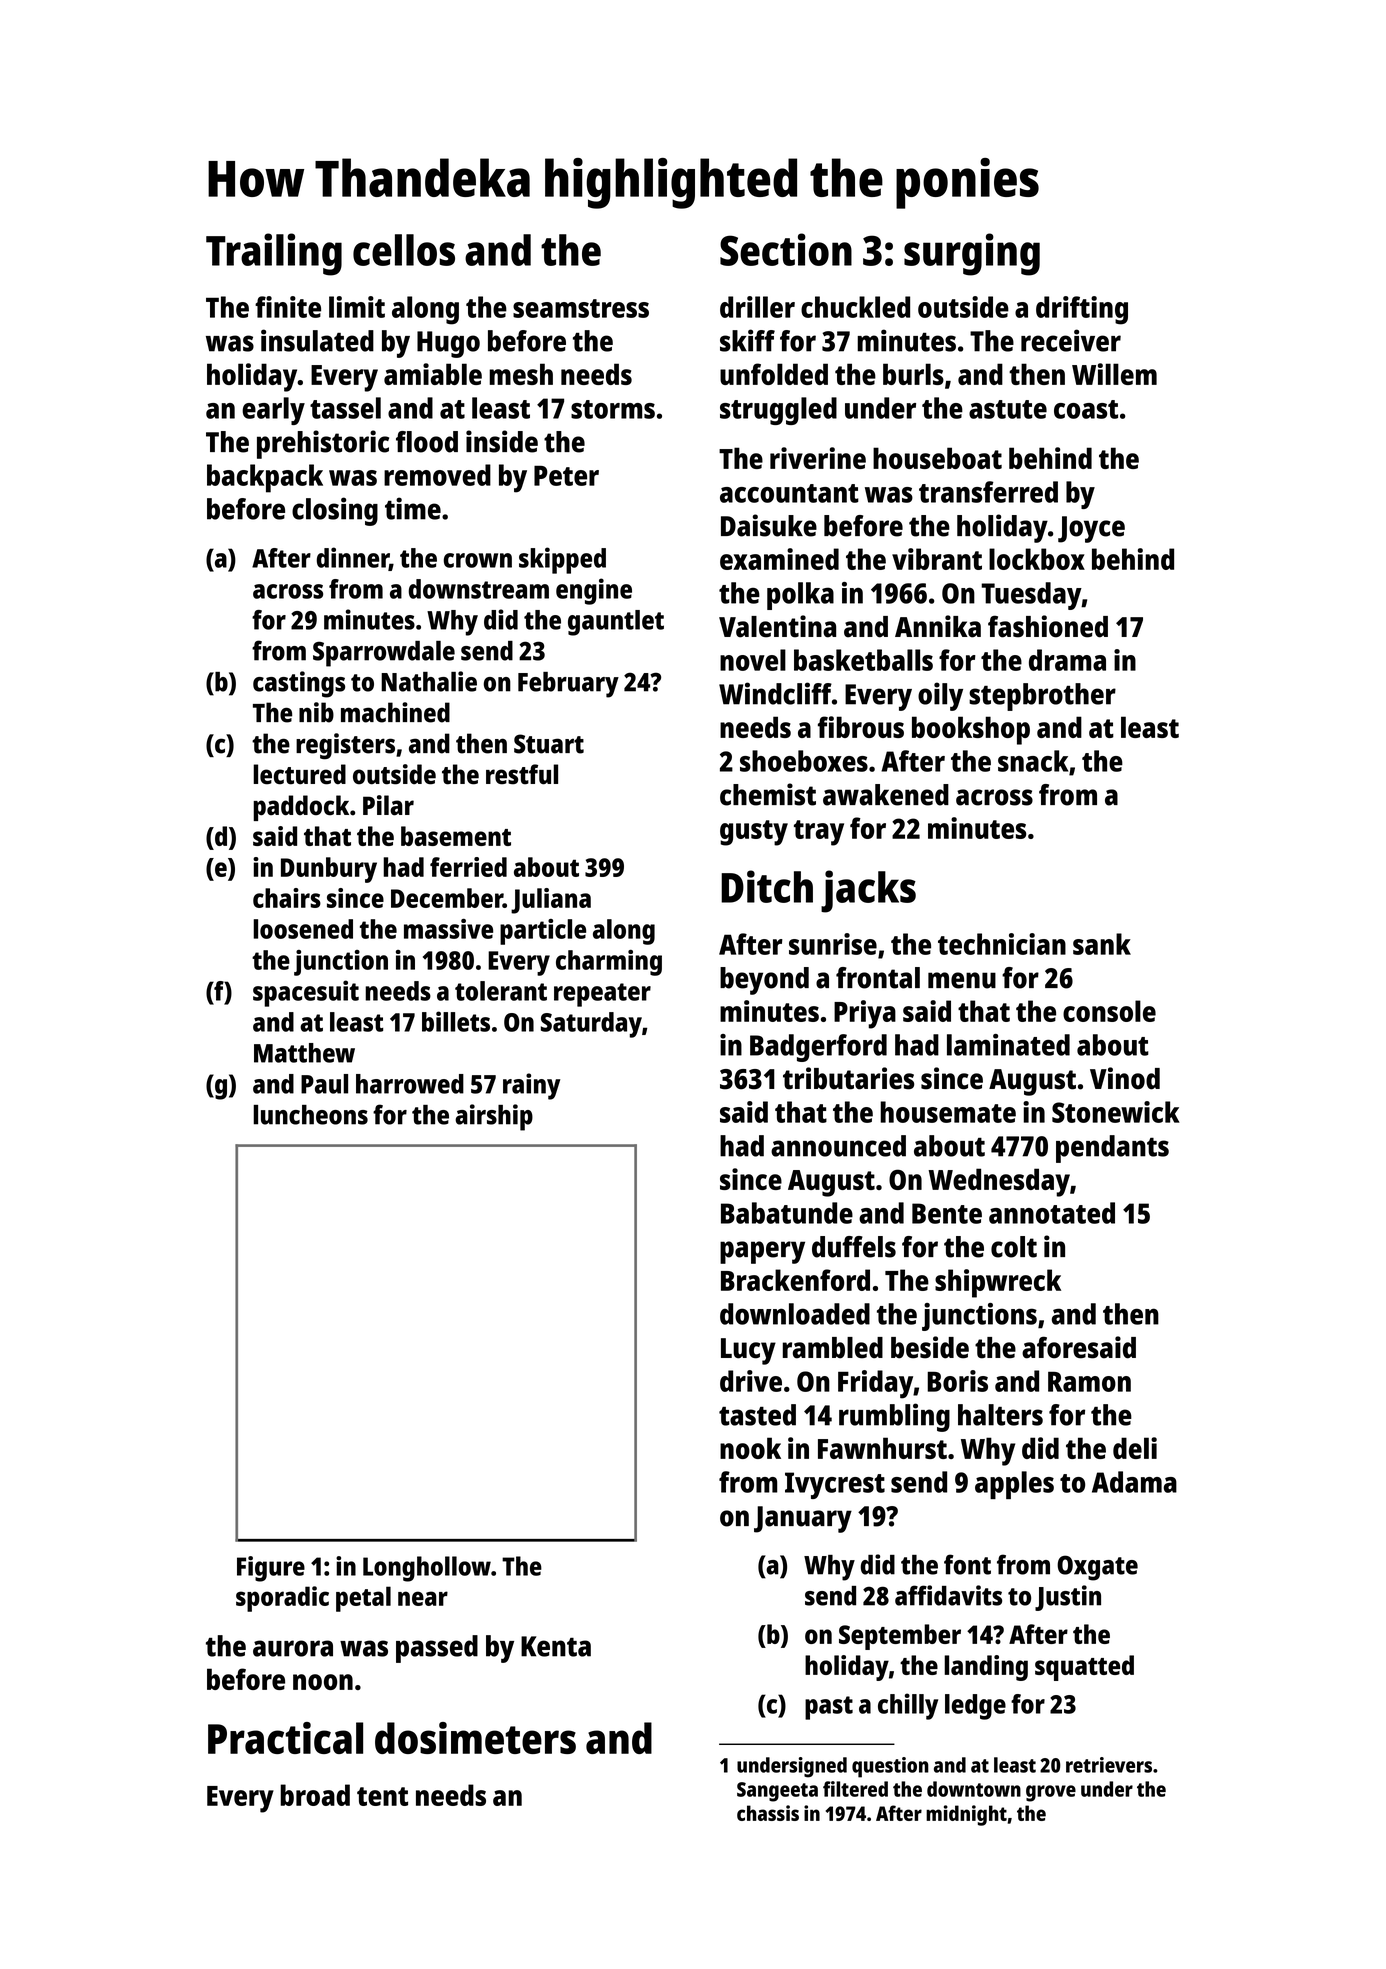 The width and height of the screenshot is (1386, 1969). I want to click on Vinod, so click(1125, 1078).
